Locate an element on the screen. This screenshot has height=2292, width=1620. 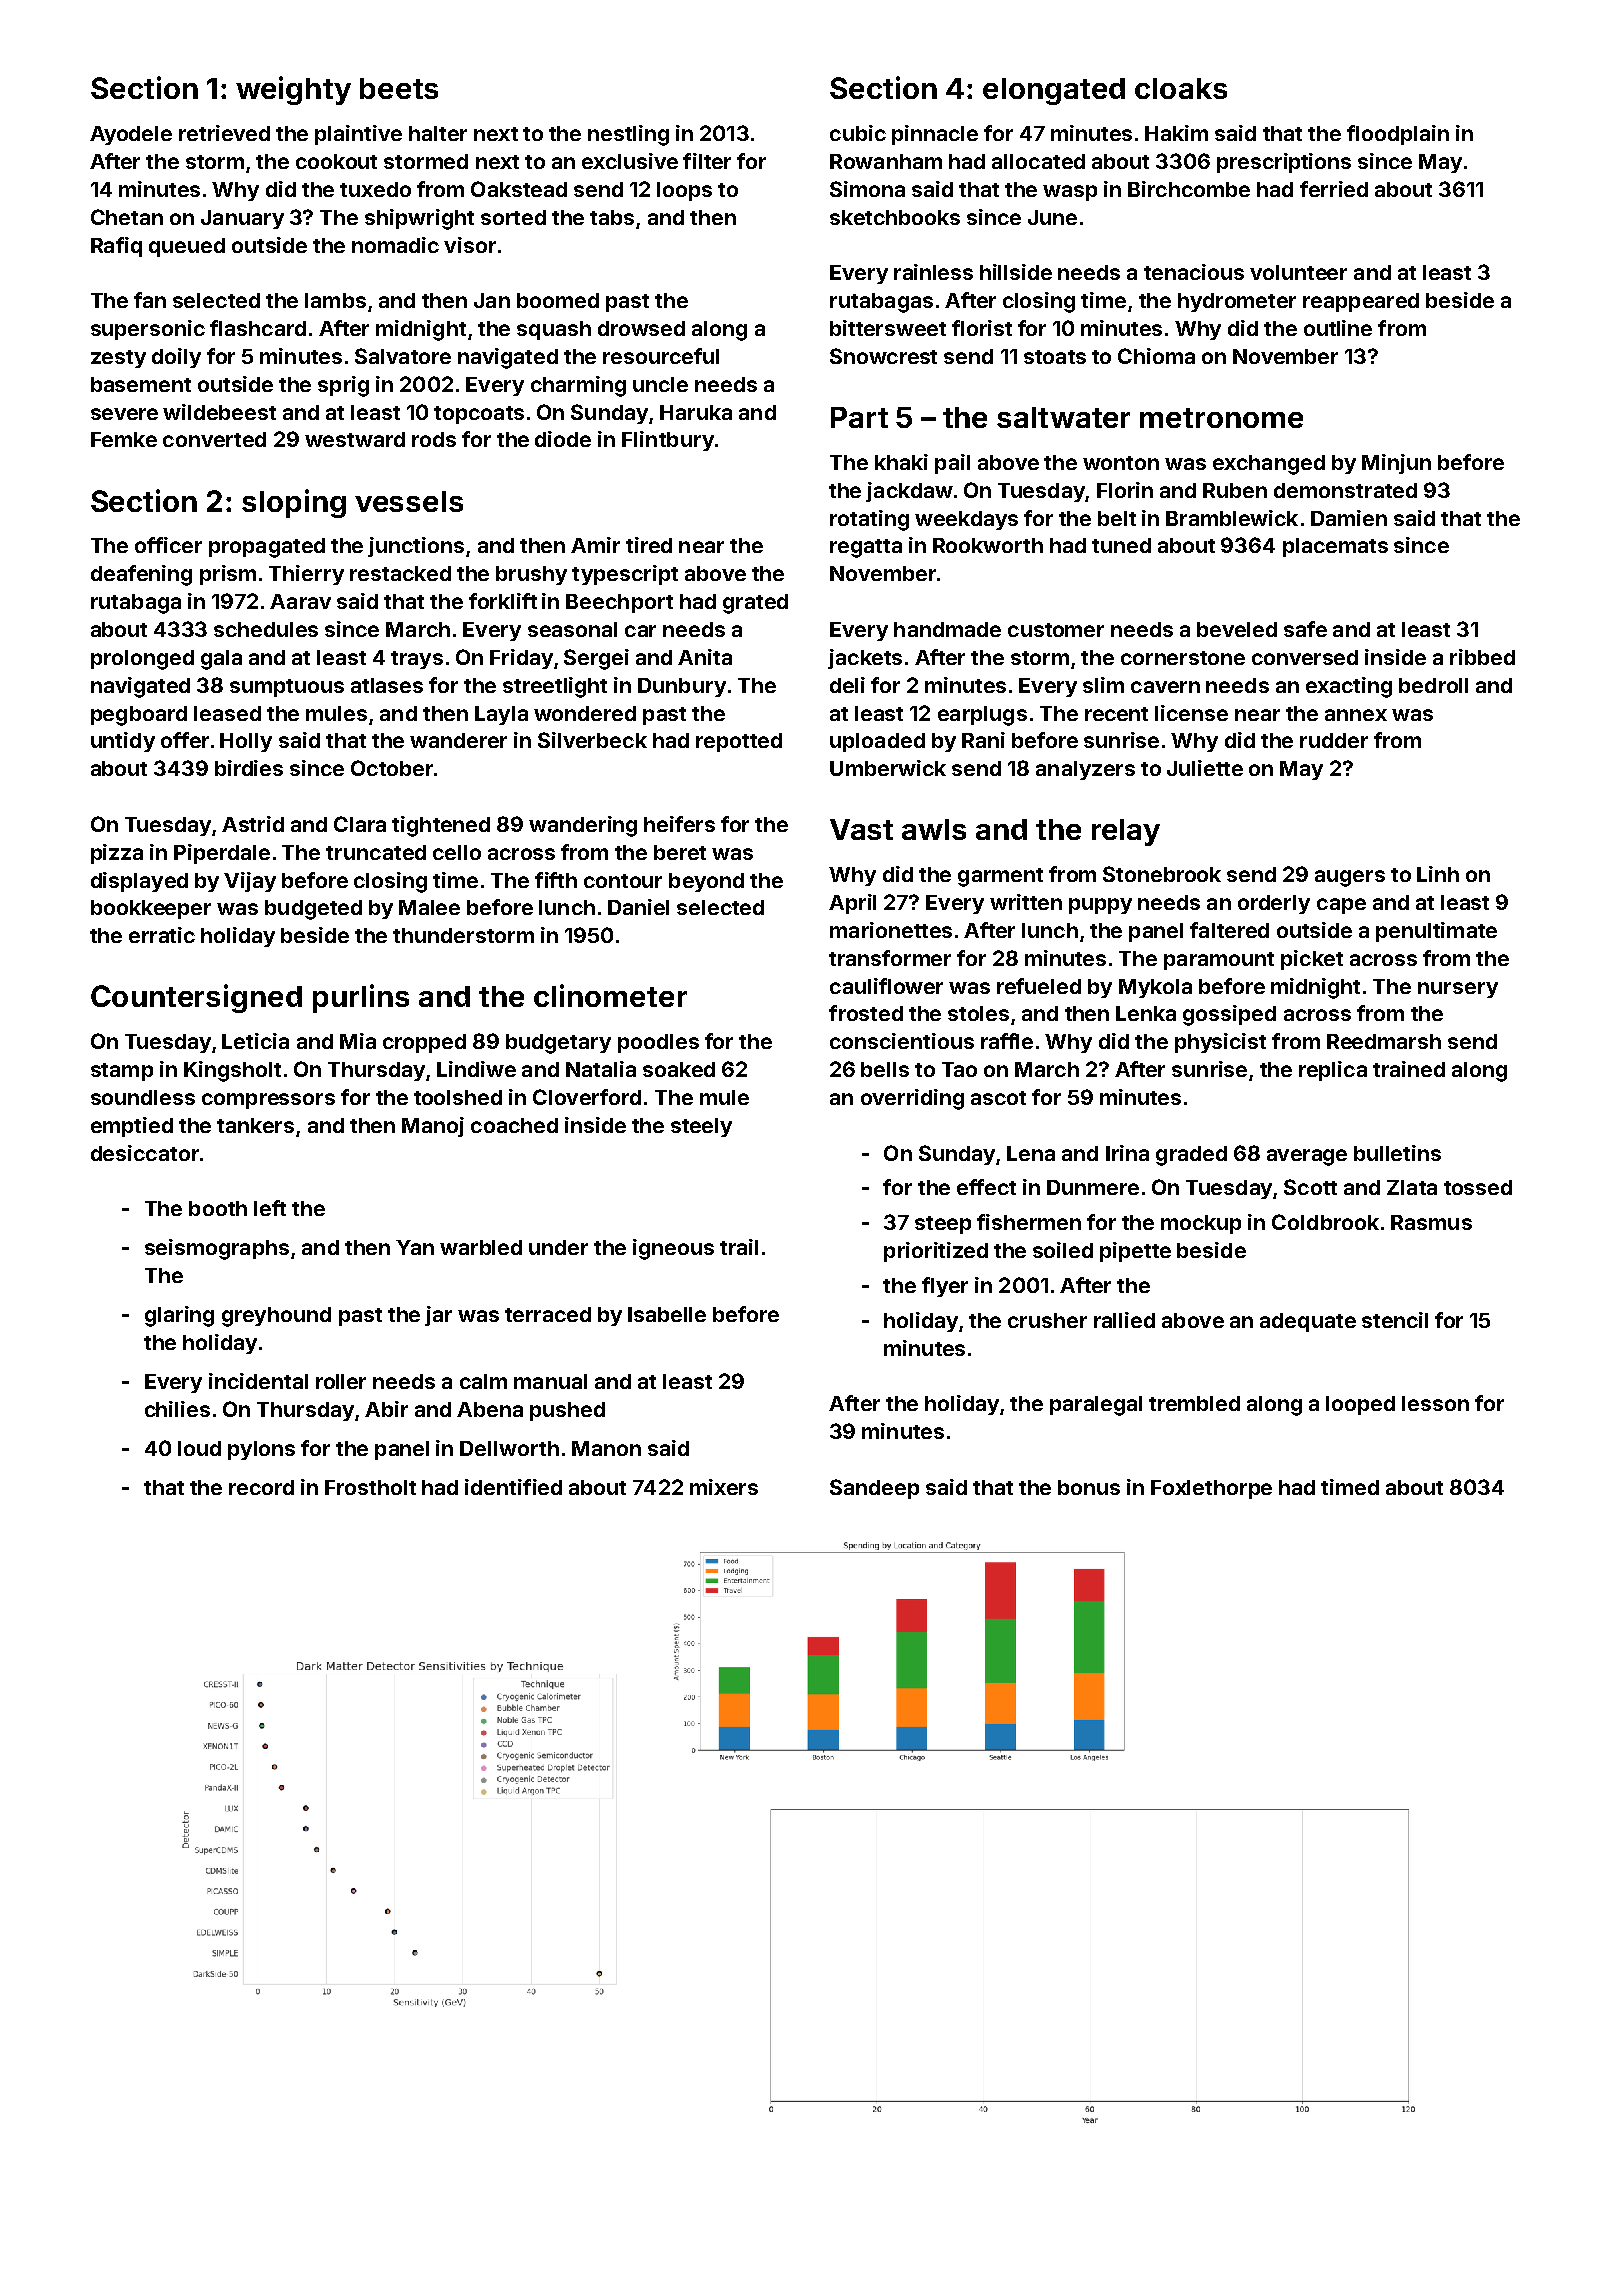
bookkeeper is located at coordinates (151, 909).
